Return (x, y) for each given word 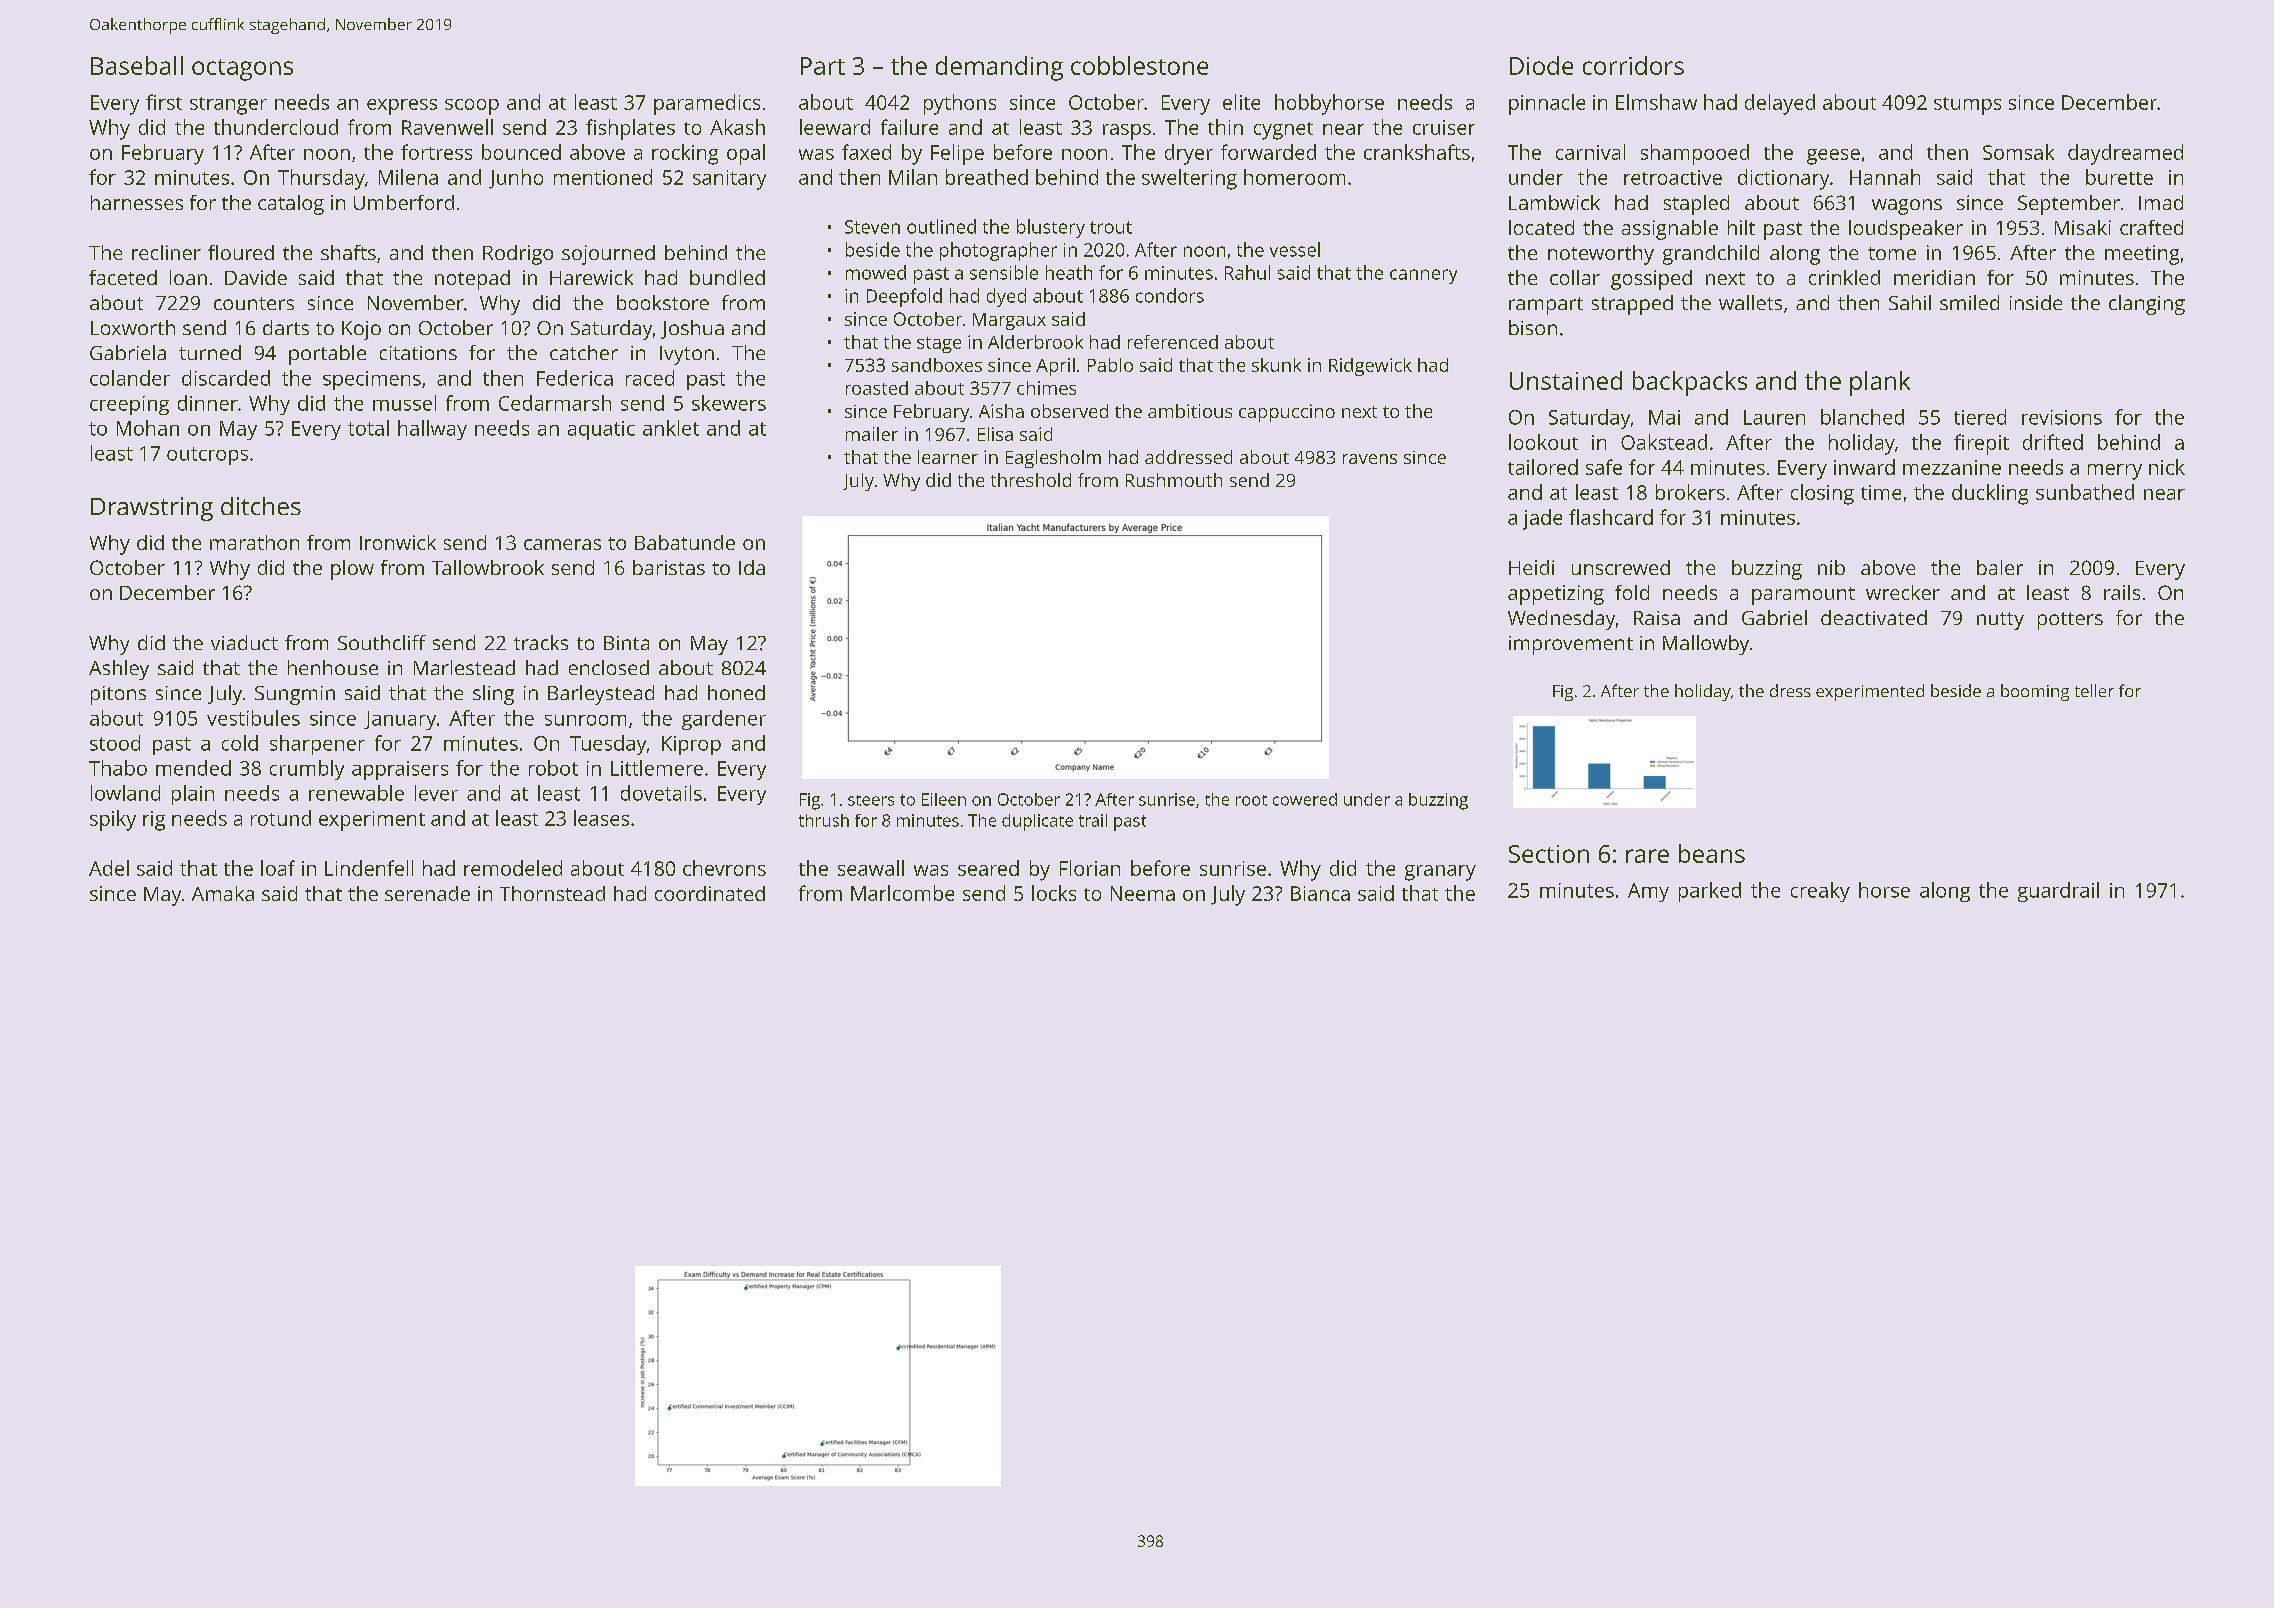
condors (1170, 295)
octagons (242, 70)
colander (130, 378)
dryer (1189, 154)
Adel (109, 868)
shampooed (1695, 154)
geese (1833, 157)
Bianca (1320, 893)
